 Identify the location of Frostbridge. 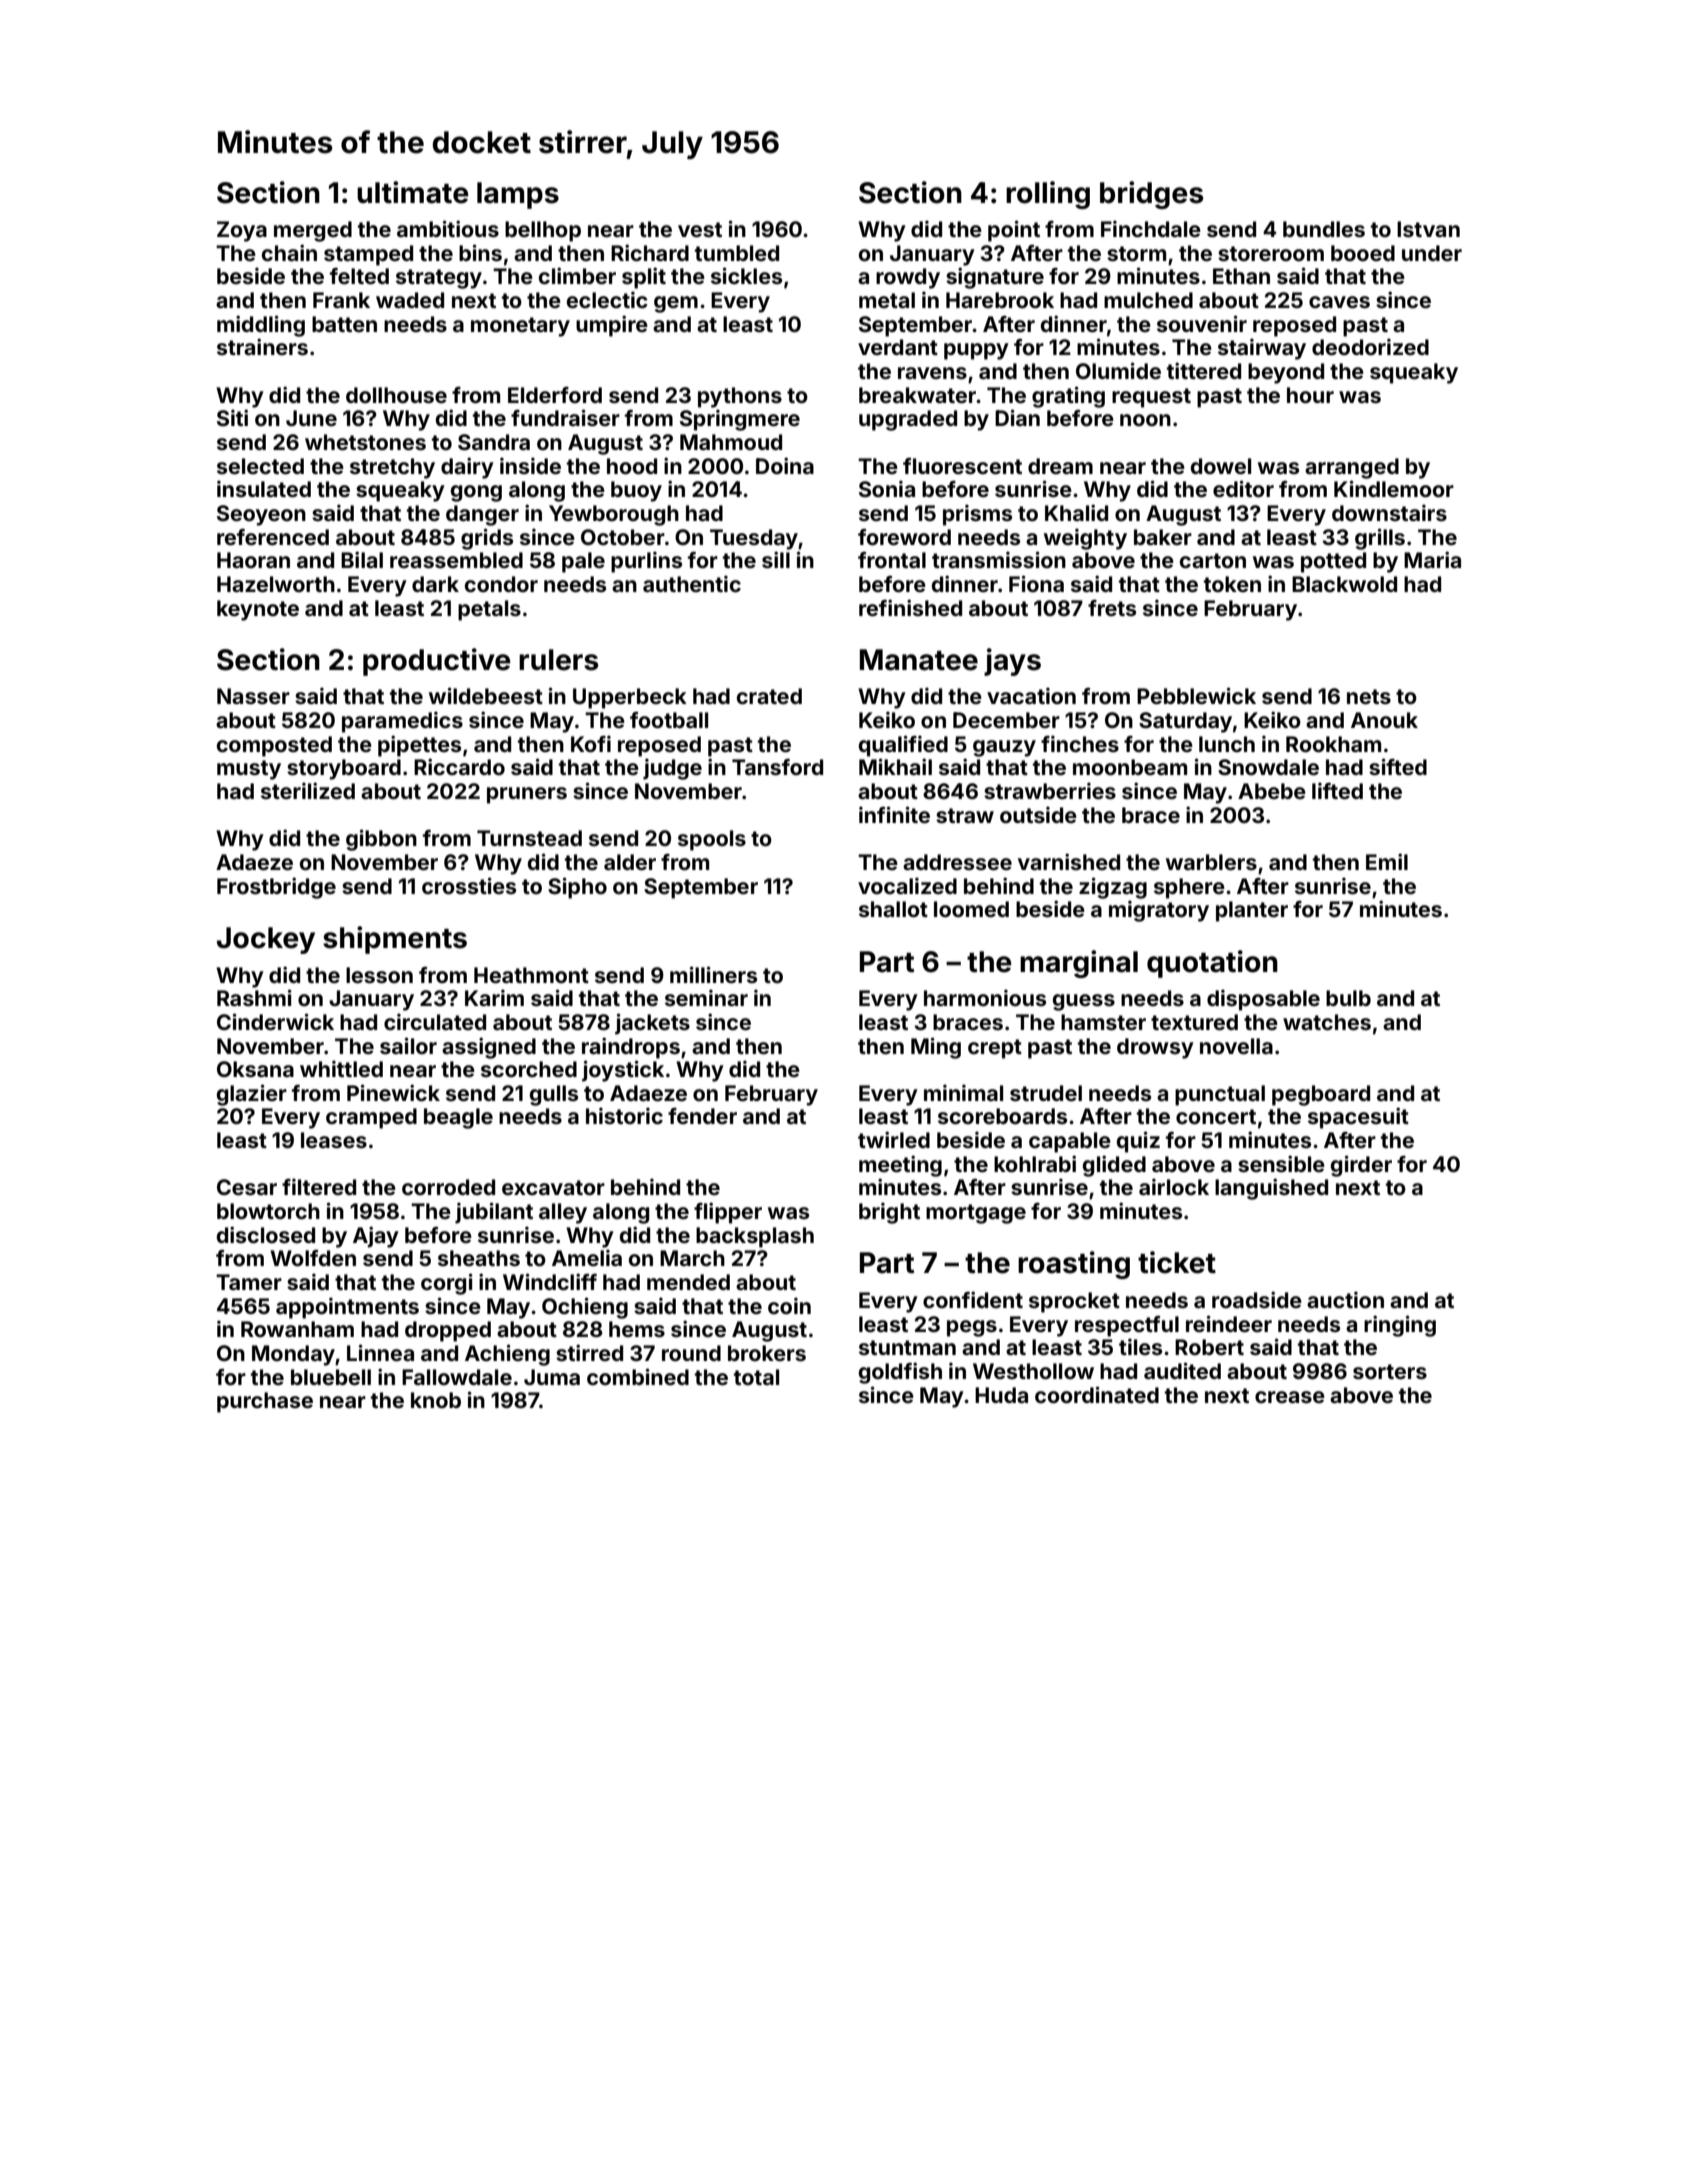
(276, 888).
